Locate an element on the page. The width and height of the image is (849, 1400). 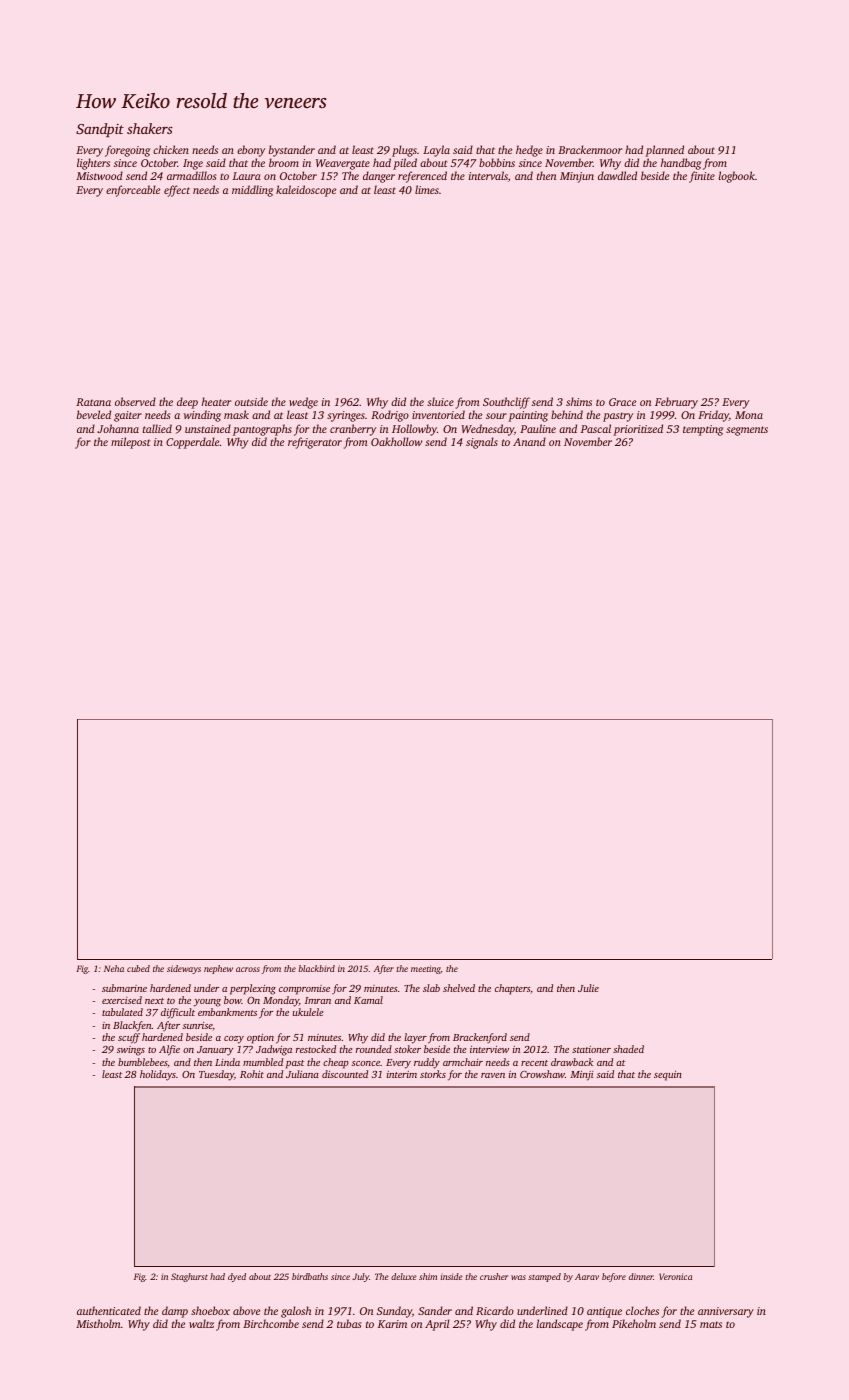
Brackenmoor is located at coordinates (590, 149).
